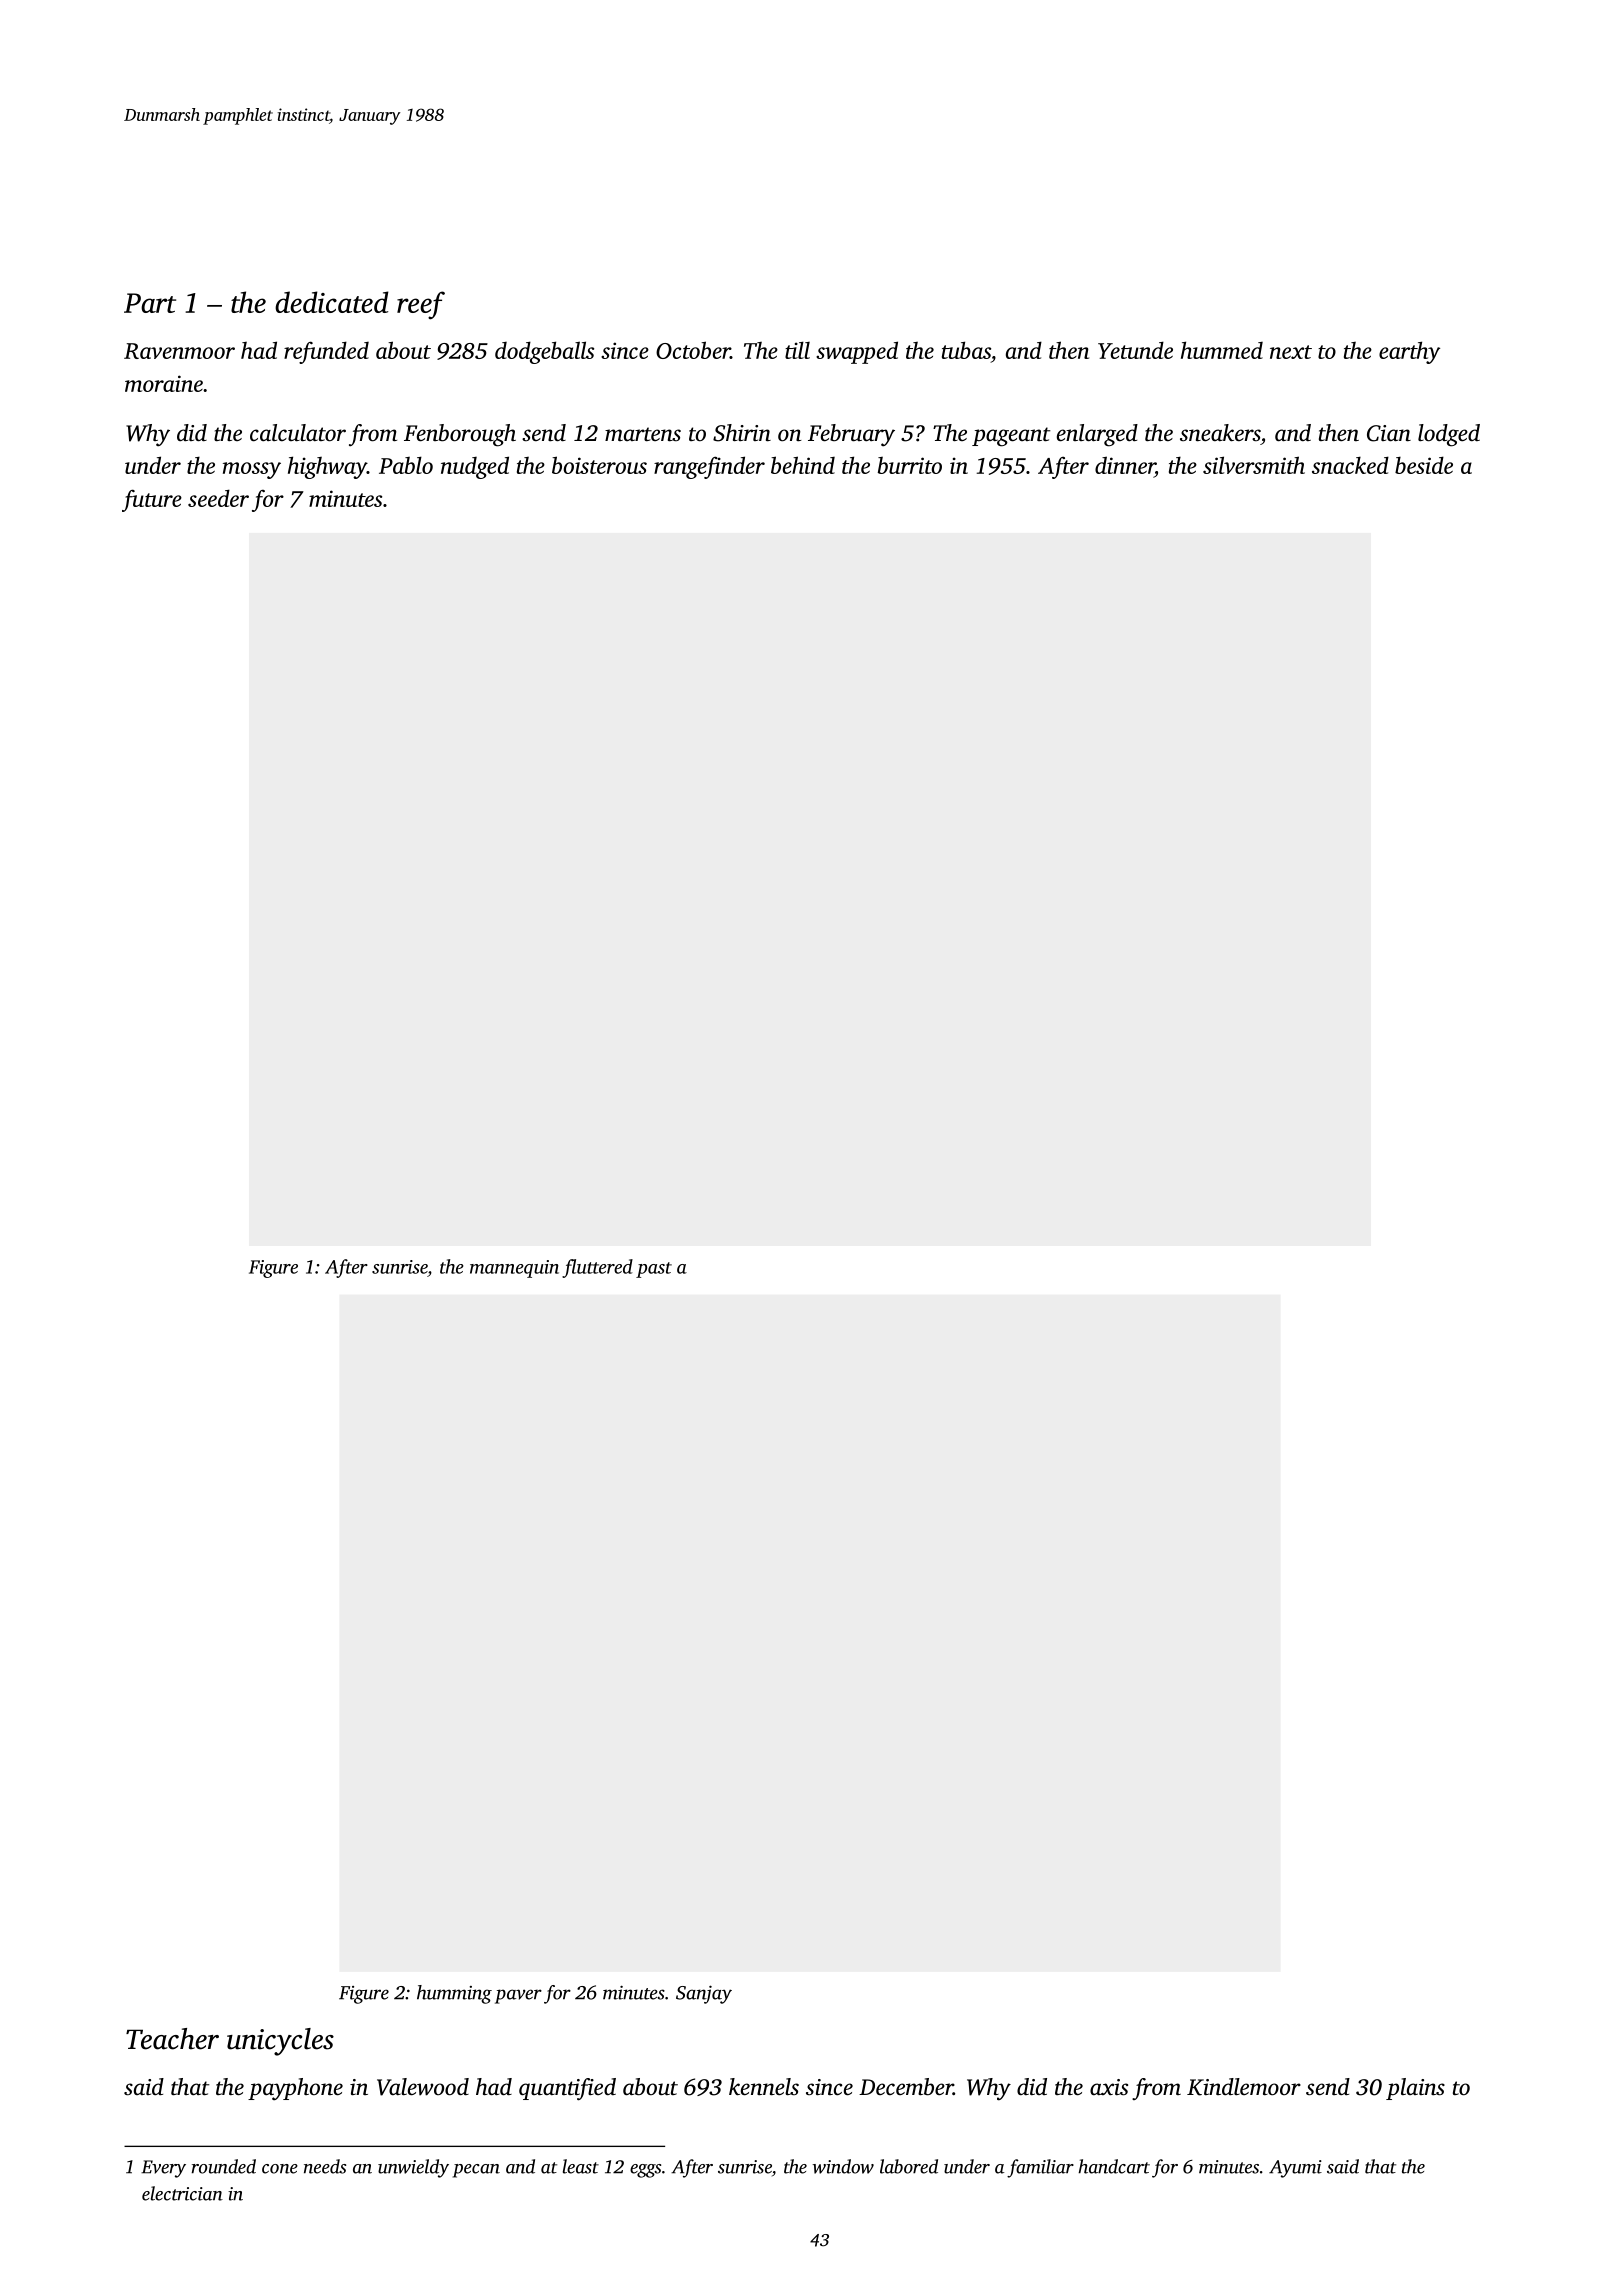  I want to click on eggs, so click(645, 2171).
